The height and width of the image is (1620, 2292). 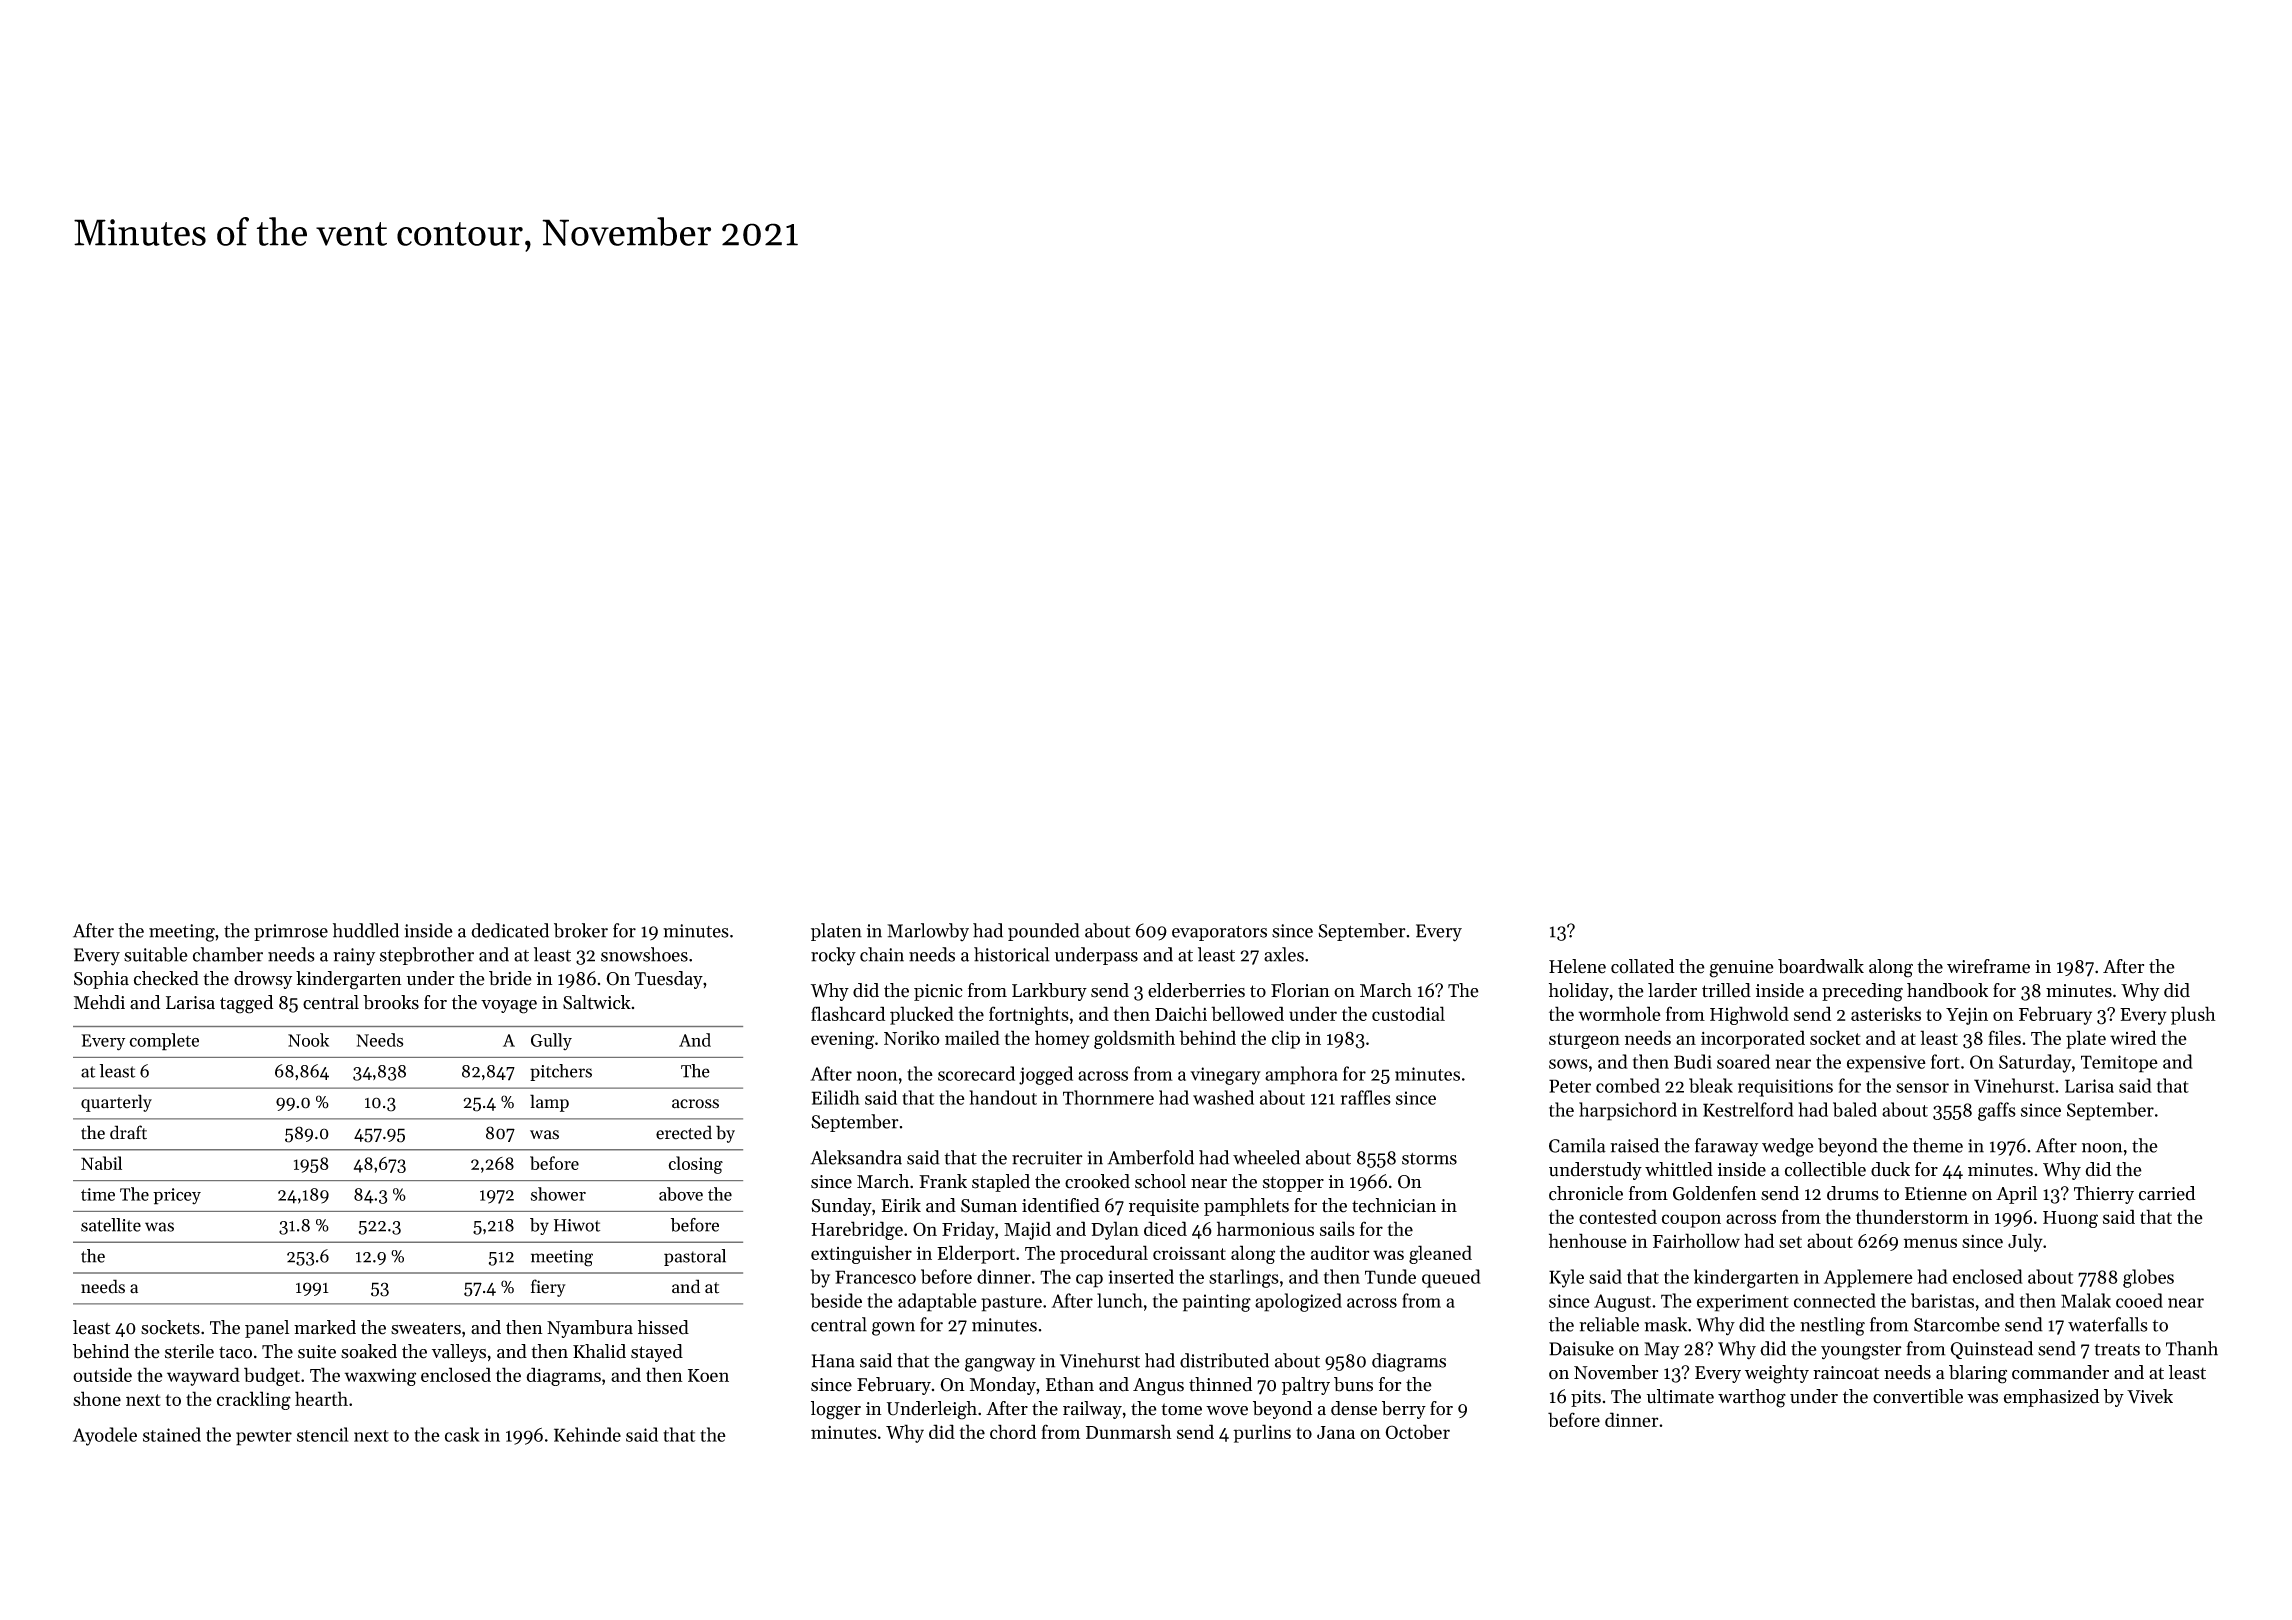 What do you see at coordinates (116, 1103) in the image?
I see `quarterly` at bounding box center [116, 1103].
